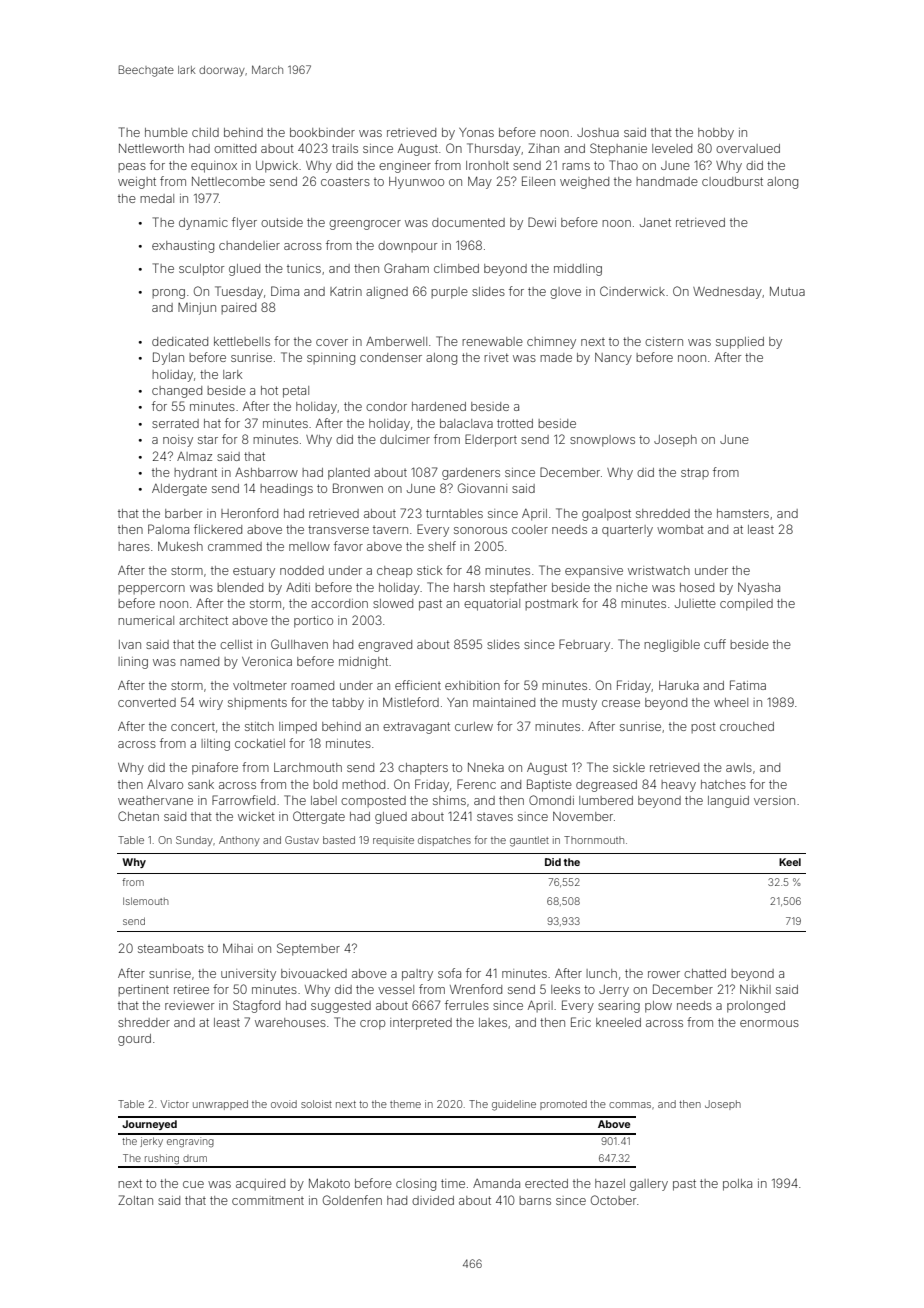 The width and height of the screenshot is (924, 1308). I want to click on cue, so click(193, 1184).
